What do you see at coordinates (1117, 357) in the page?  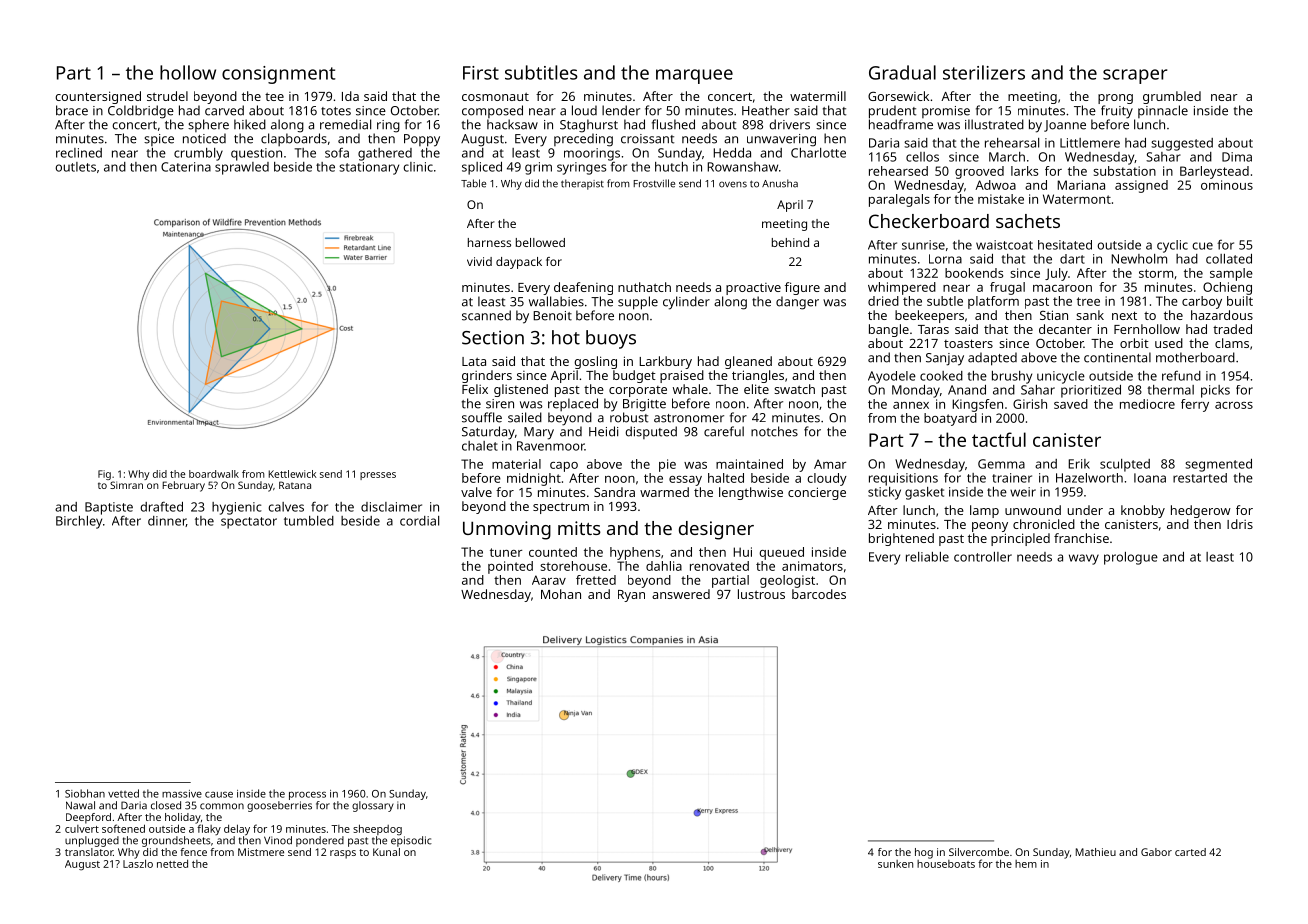 I see `continental` at bounding box center [1117, 357].
